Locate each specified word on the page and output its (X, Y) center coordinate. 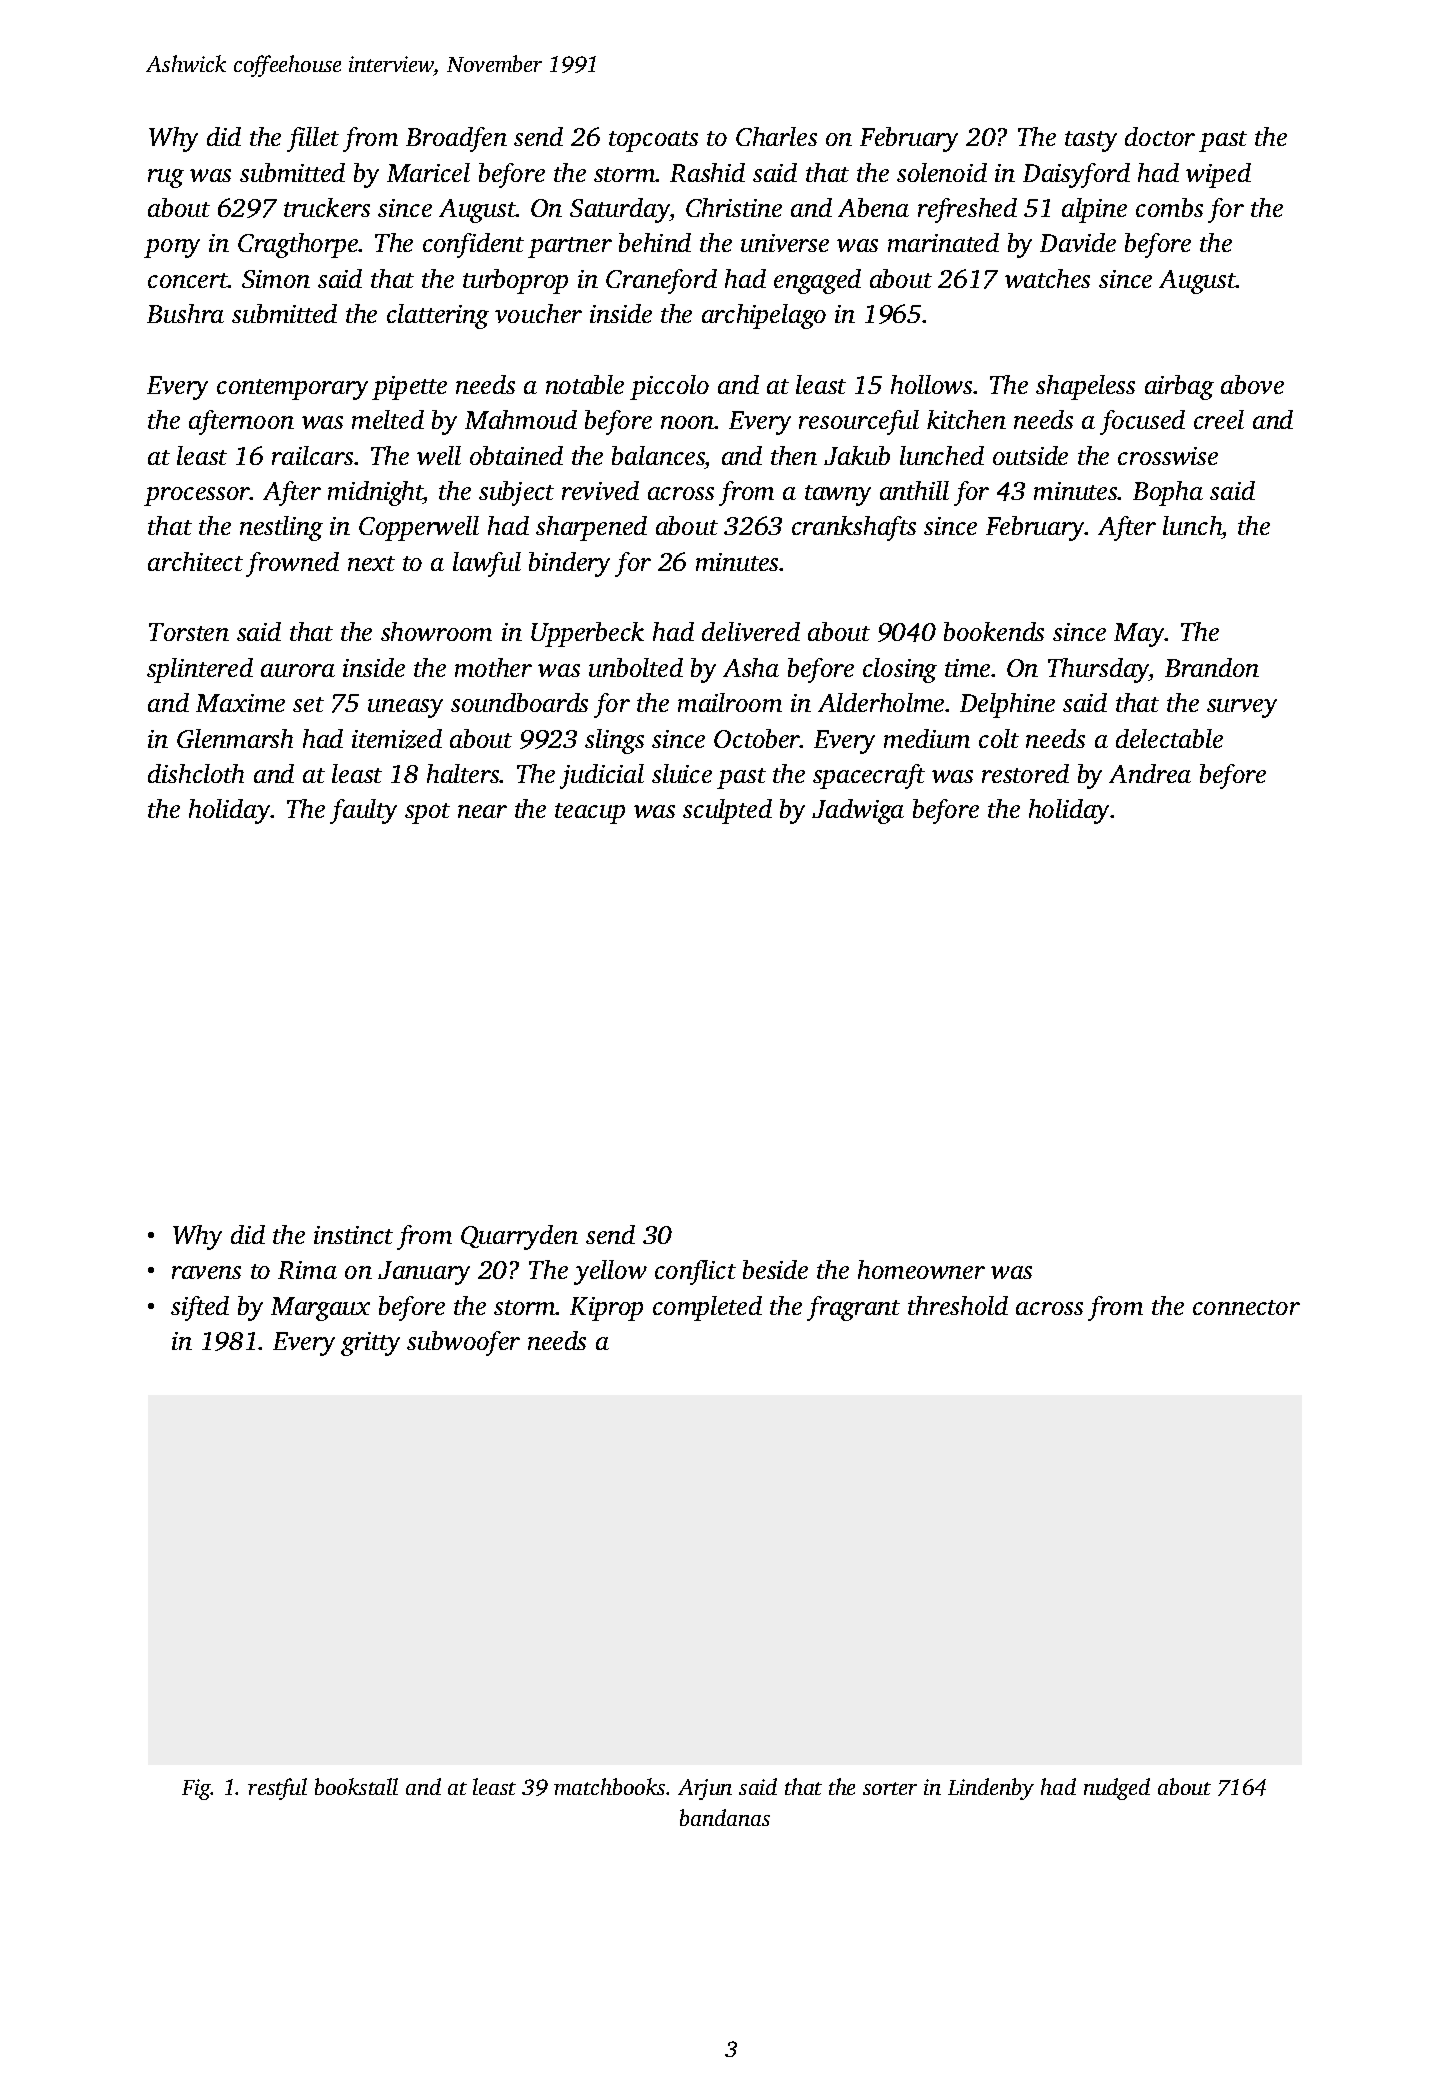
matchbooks (609, 1786)
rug (166, 178)
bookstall (356, 1786)
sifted (200, 1308)
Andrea (1150, 773)
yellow (610, 1272)
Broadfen (456, 139)
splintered (200, 670)
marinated (943, 242)
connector (1246, 1307)
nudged (1117, 1789)
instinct (353, 1235)
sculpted (727, 811)
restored (1025, 773)
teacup (590, 813)
